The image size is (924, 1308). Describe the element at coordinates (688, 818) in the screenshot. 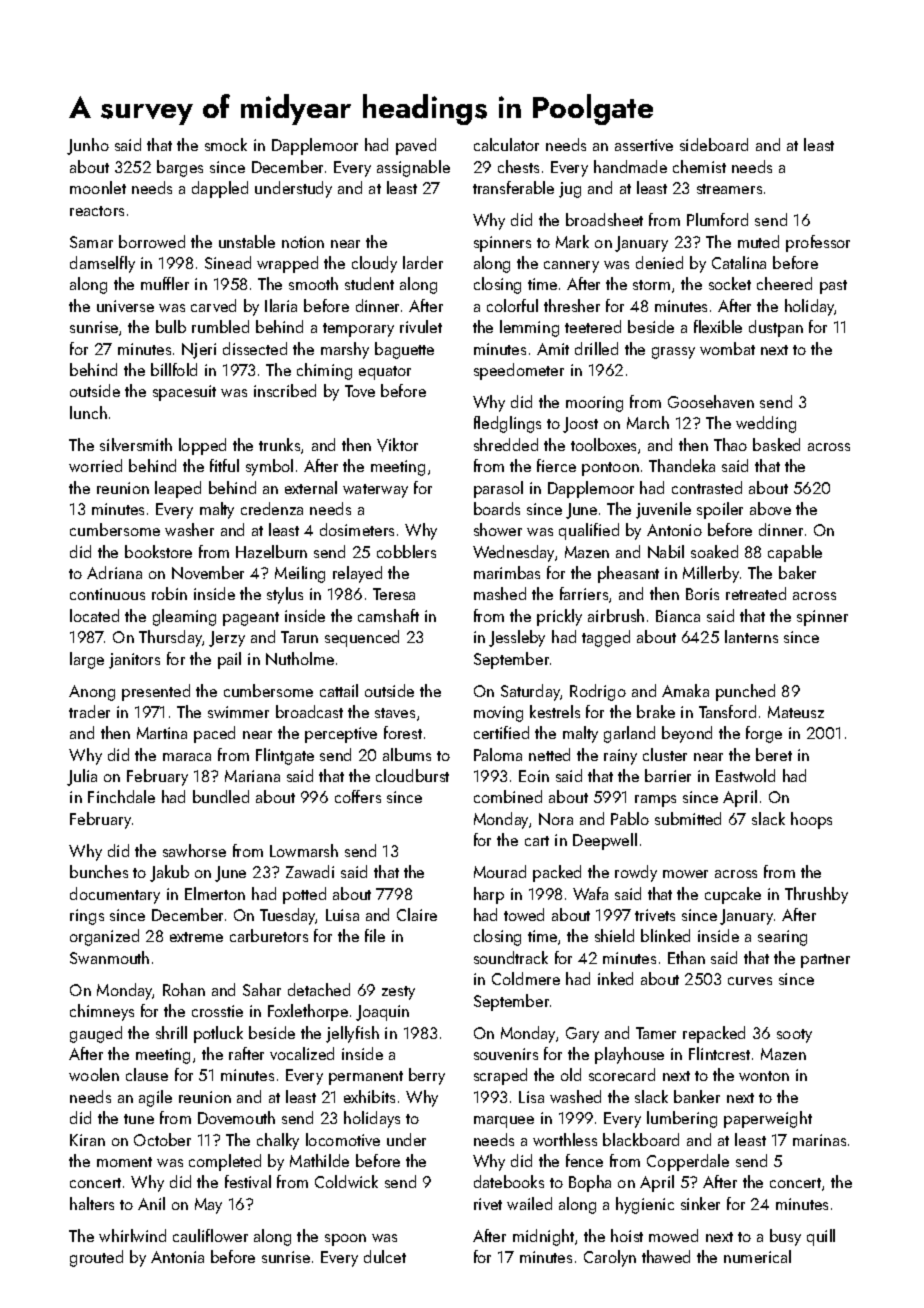

I see `submitted` at that location.
